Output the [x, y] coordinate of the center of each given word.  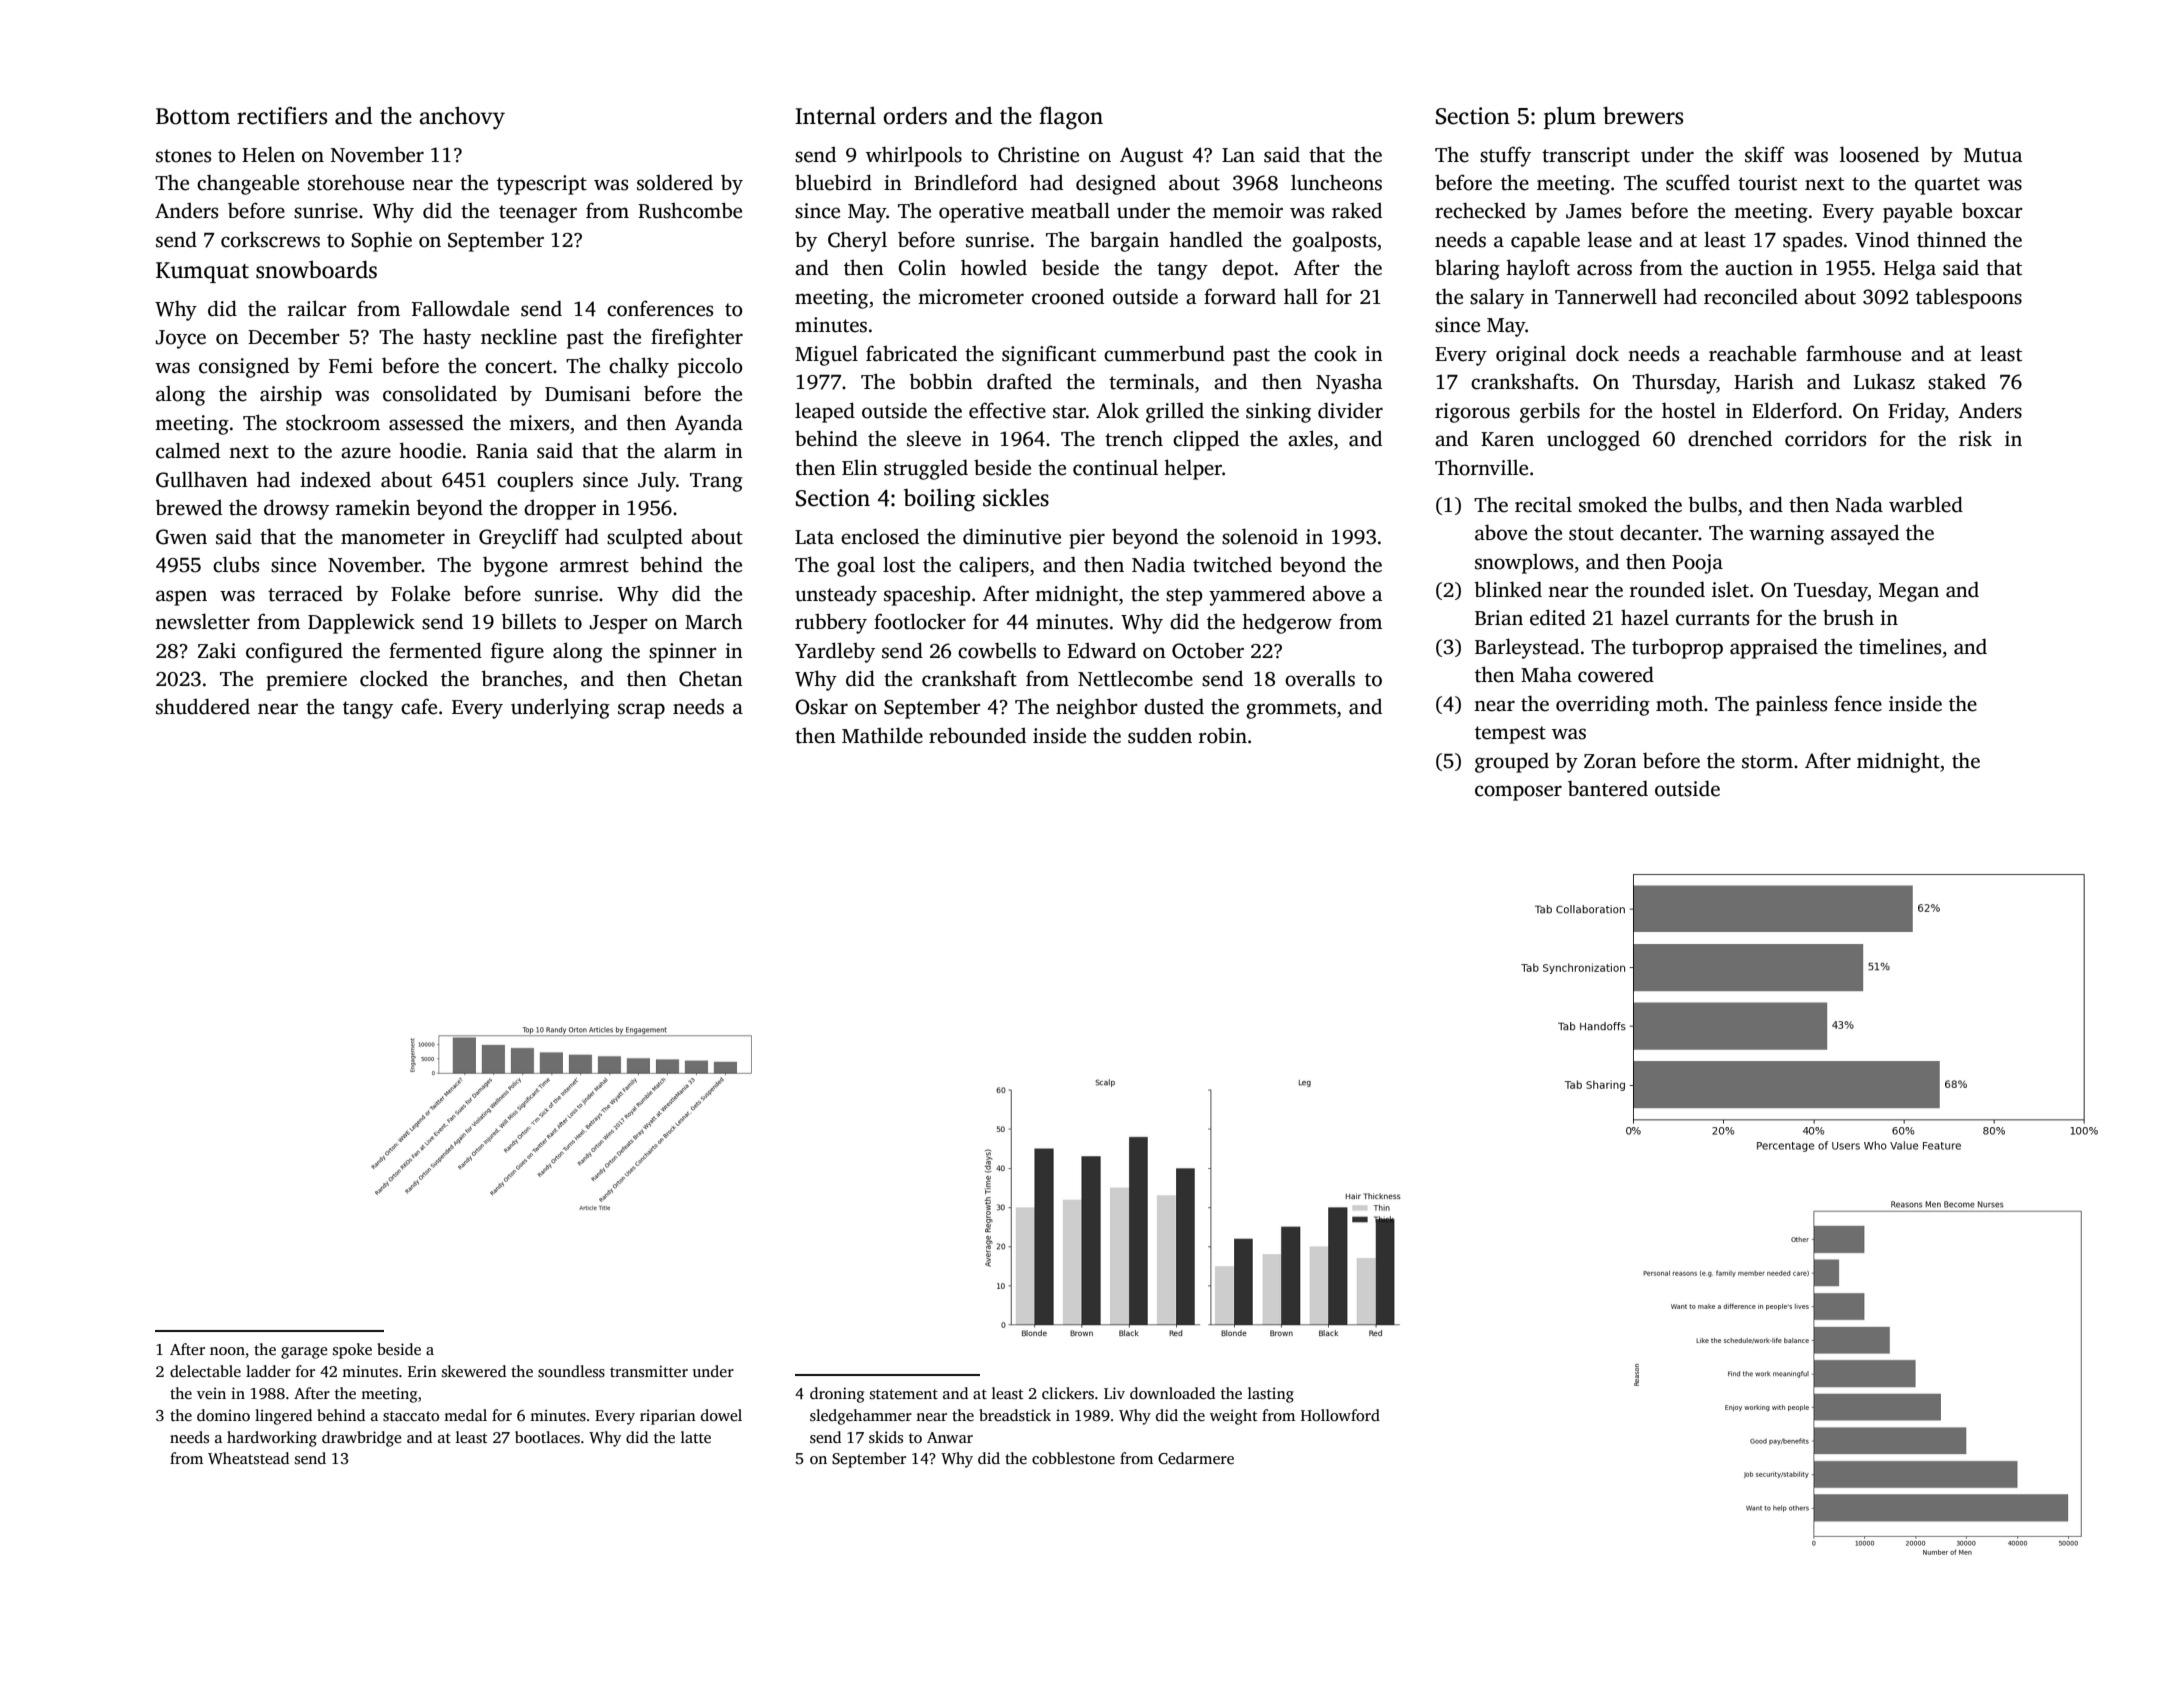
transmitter [649, 1371]
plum [1570, 118]
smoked [1613, 504]
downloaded [1172, 1393]
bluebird [833, 182]
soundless [571, 1371]
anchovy [462, 117]
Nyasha [1349, 383]
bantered [1608, 788]
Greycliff [519, 538]
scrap [641, 711]
